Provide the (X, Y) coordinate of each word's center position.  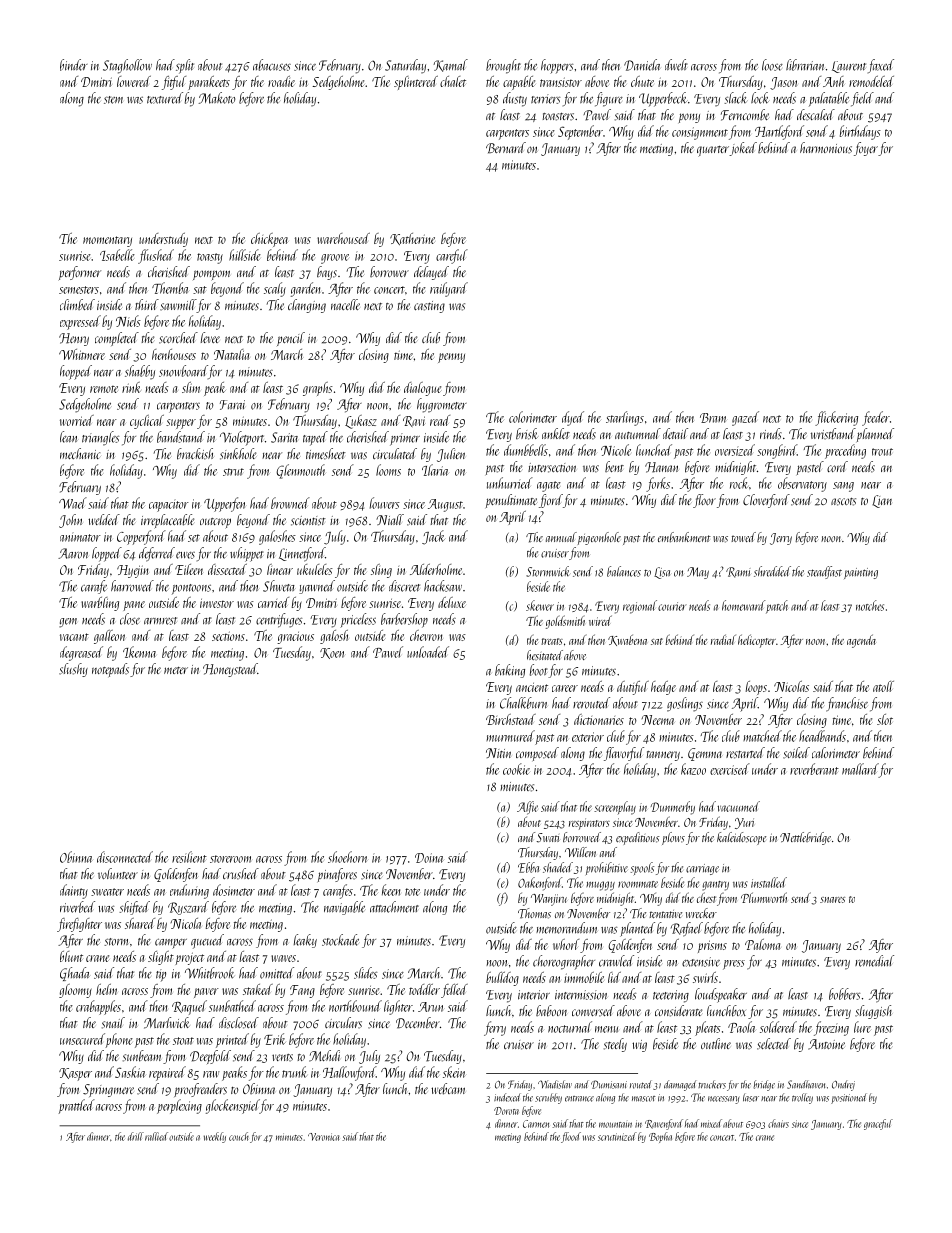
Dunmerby (673, 808)
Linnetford (302, 554)
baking (510, 671)
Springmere (108, 1090)
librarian (805, 65)
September (580, 132)
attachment (394, 907)
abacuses (272, 65)
